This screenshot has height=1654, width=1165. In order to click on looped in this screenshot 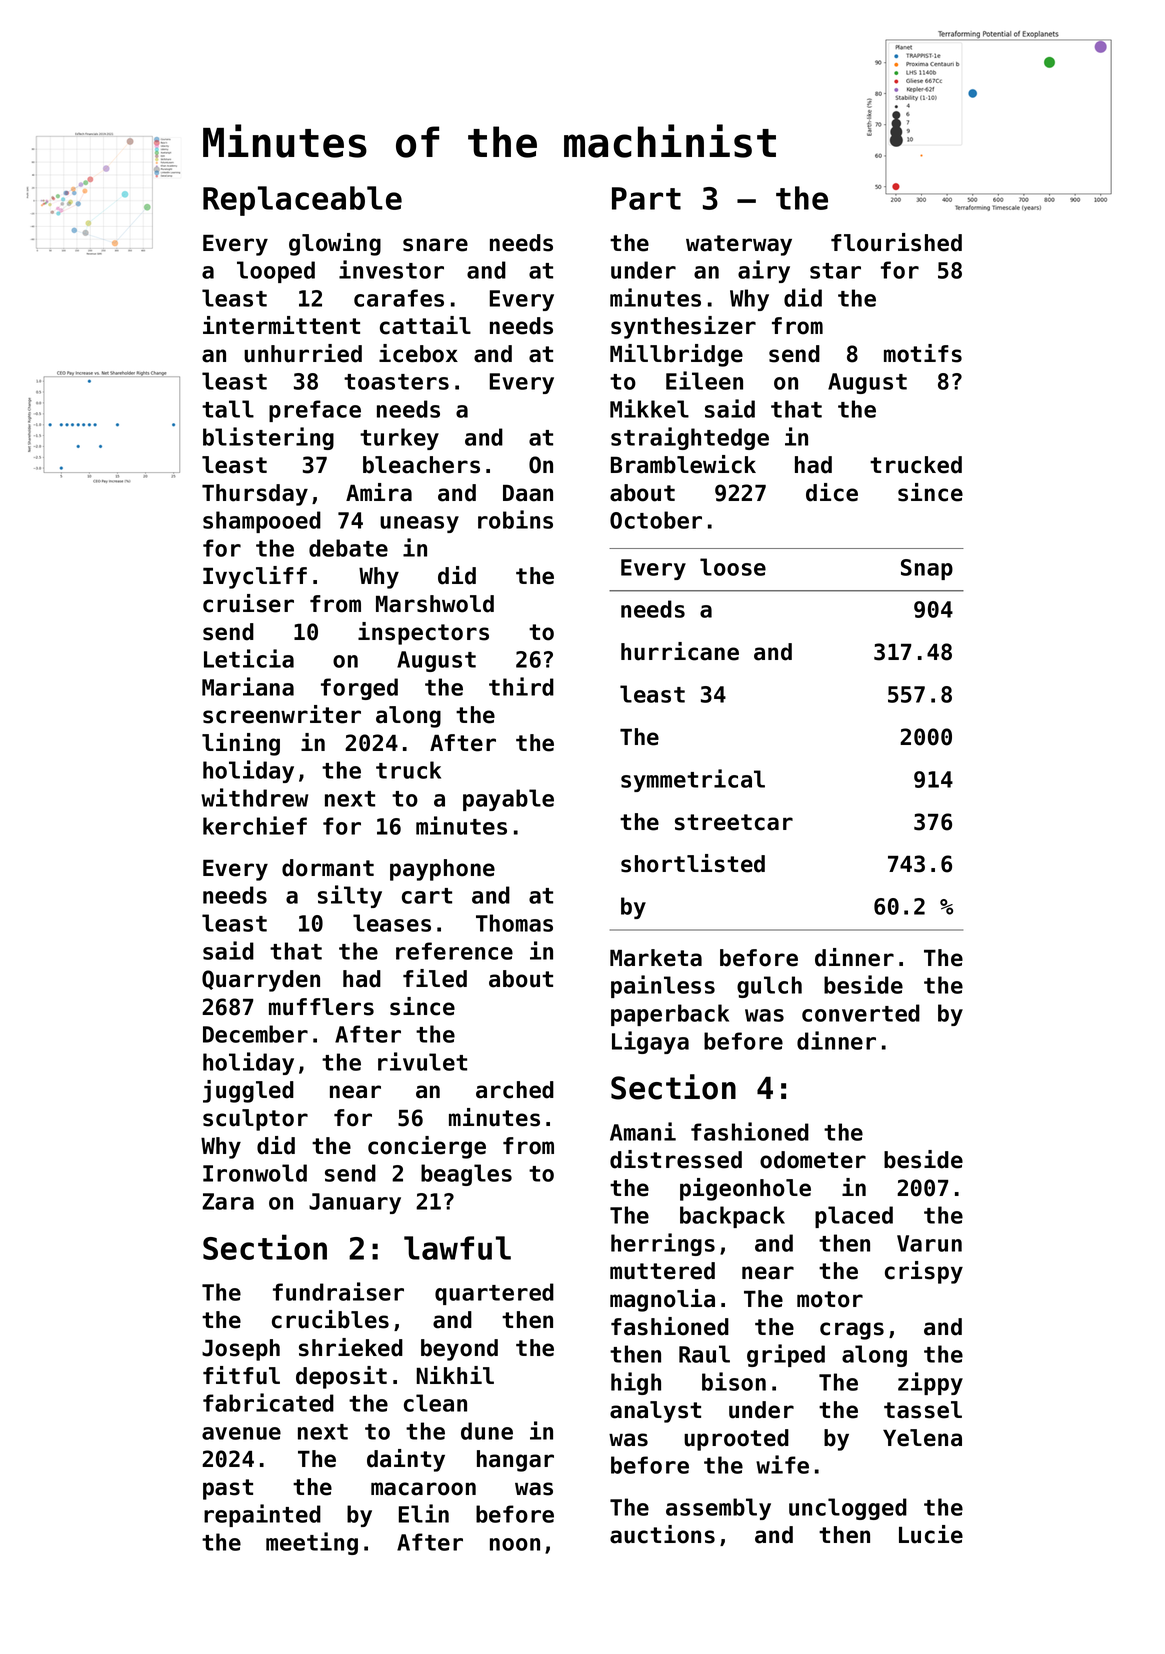, I will do `click(276, 272)`.
